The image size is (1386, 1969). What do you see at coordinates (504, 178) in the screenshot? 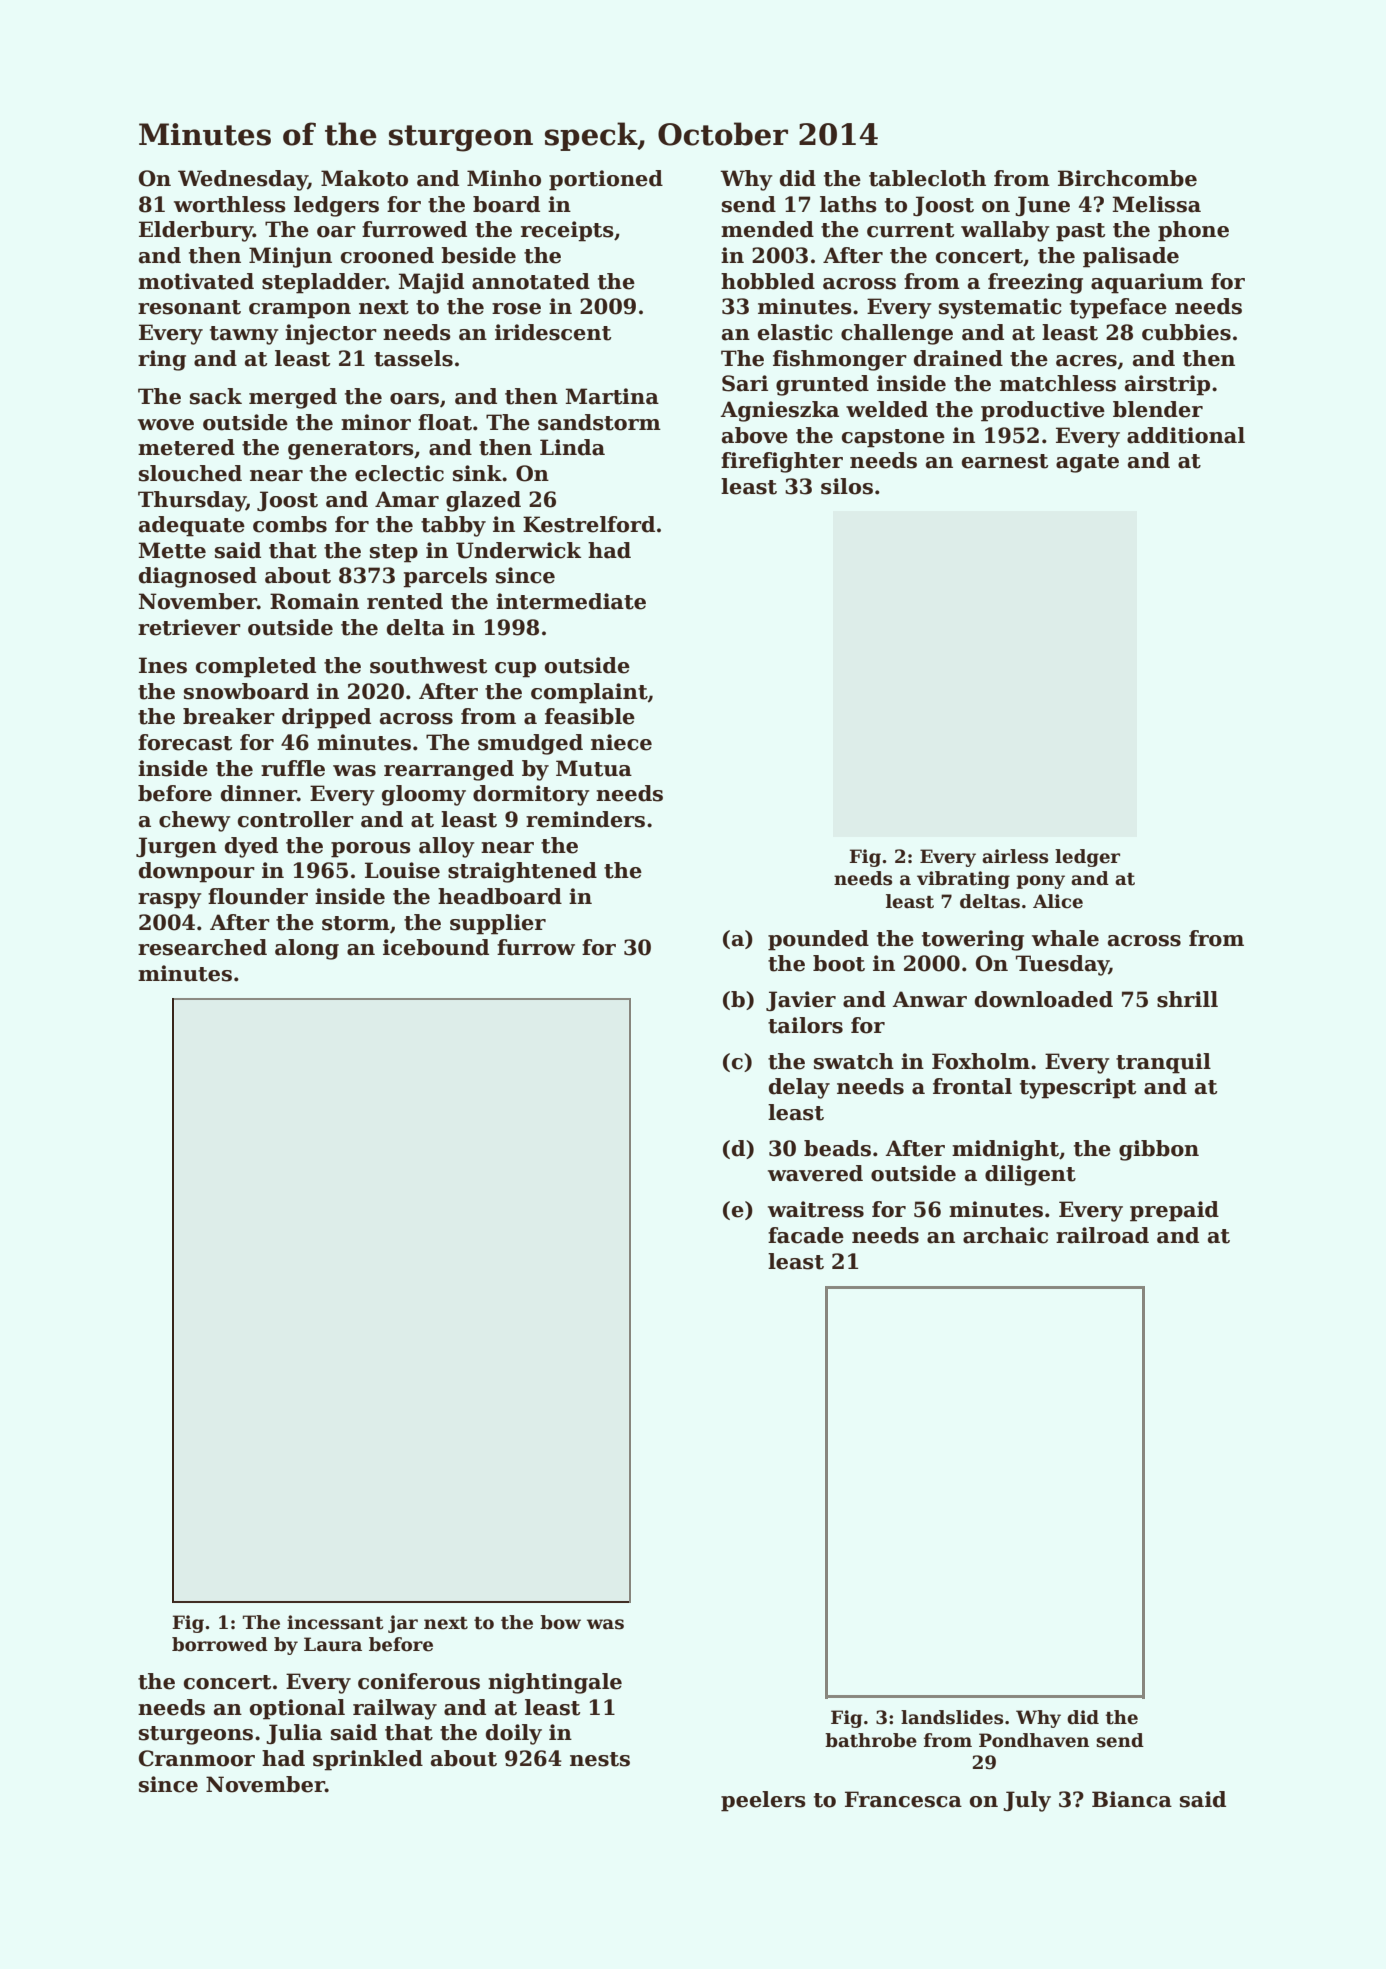
I see `Minho` at bounding box center [504, 178].
